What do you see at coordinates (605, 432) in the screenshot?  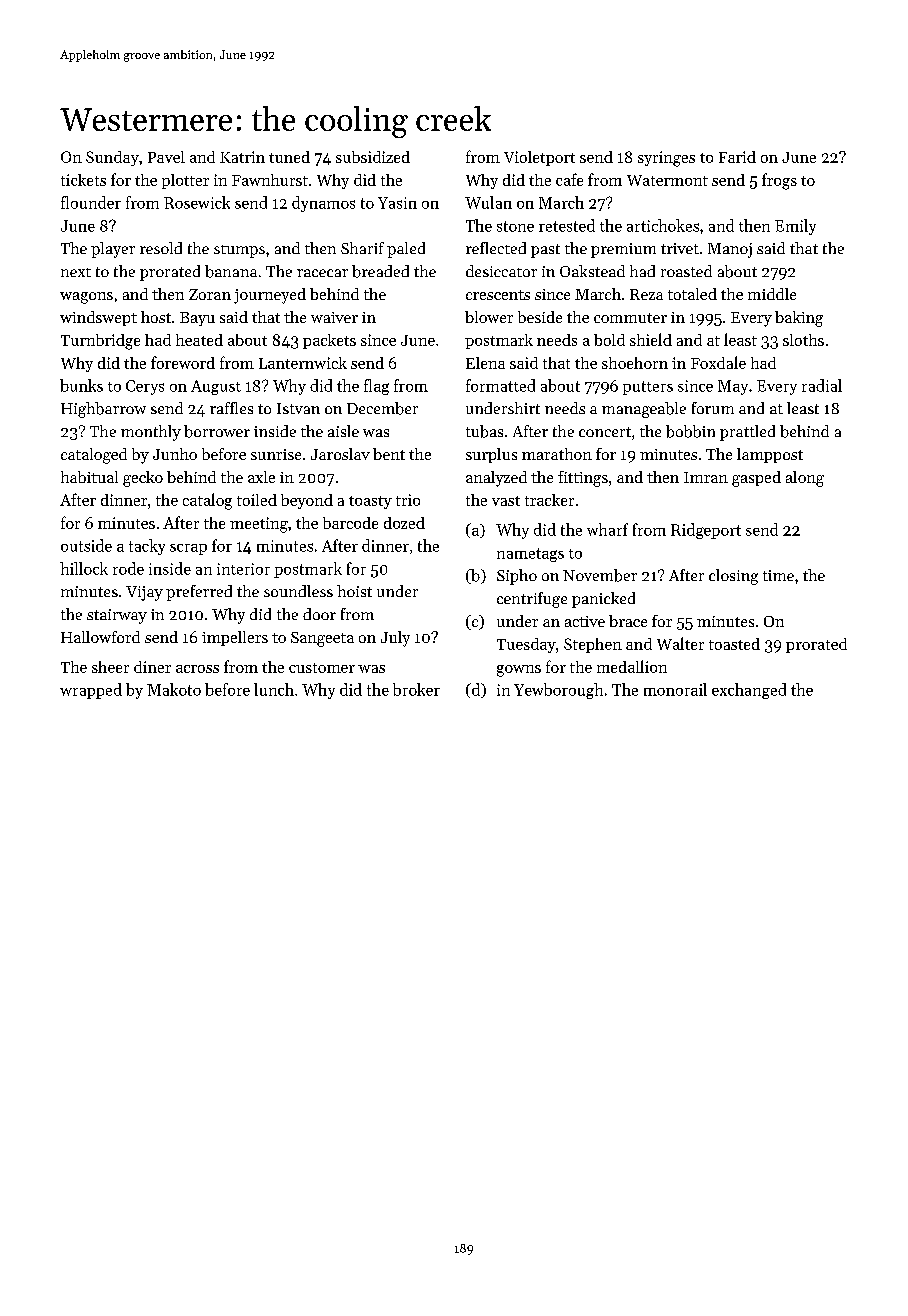 I see `concert` at bounding box center [605, 432].
